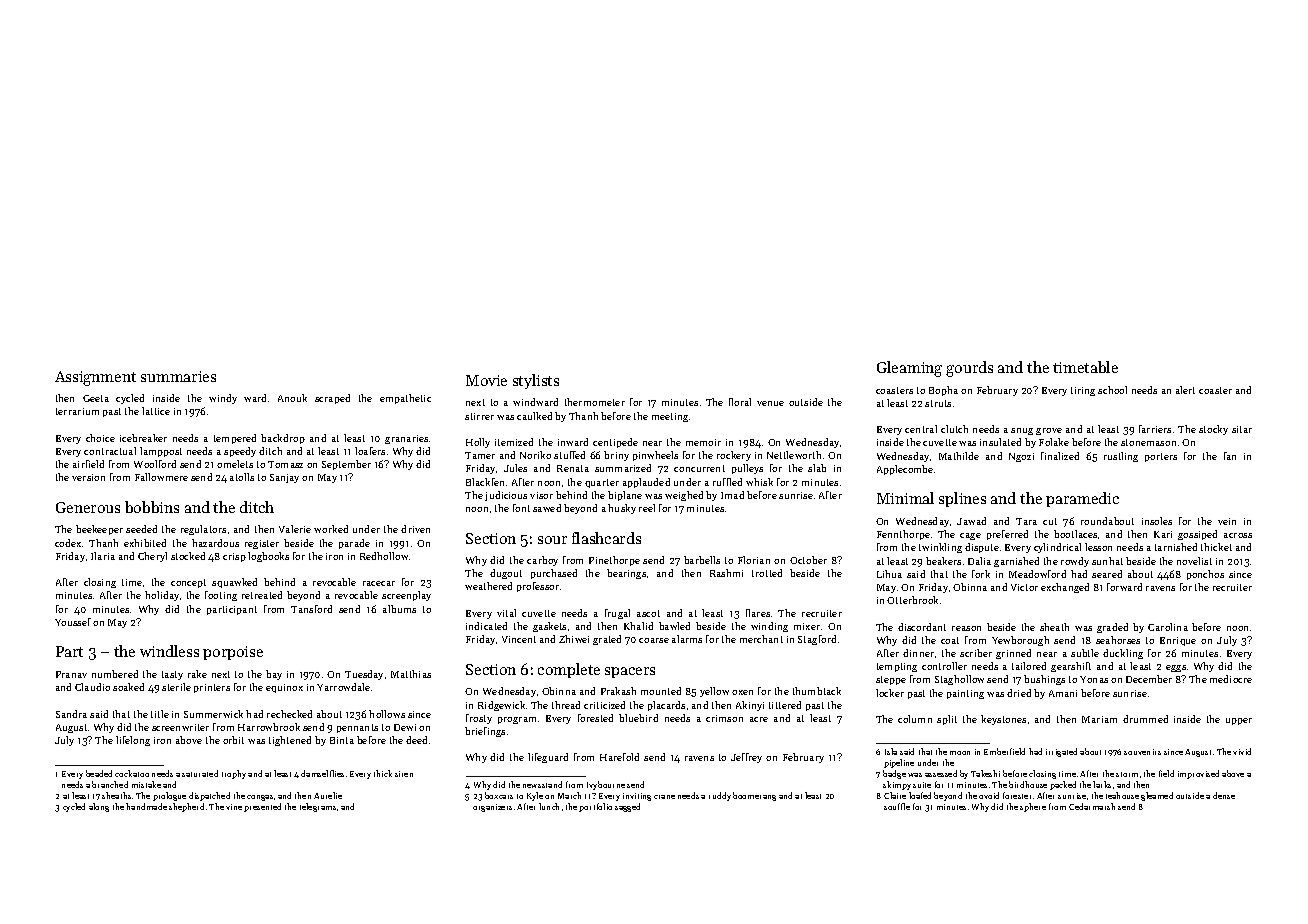 This document has height=924, width=1308. I want to click on Movie, so click(486, 380).
